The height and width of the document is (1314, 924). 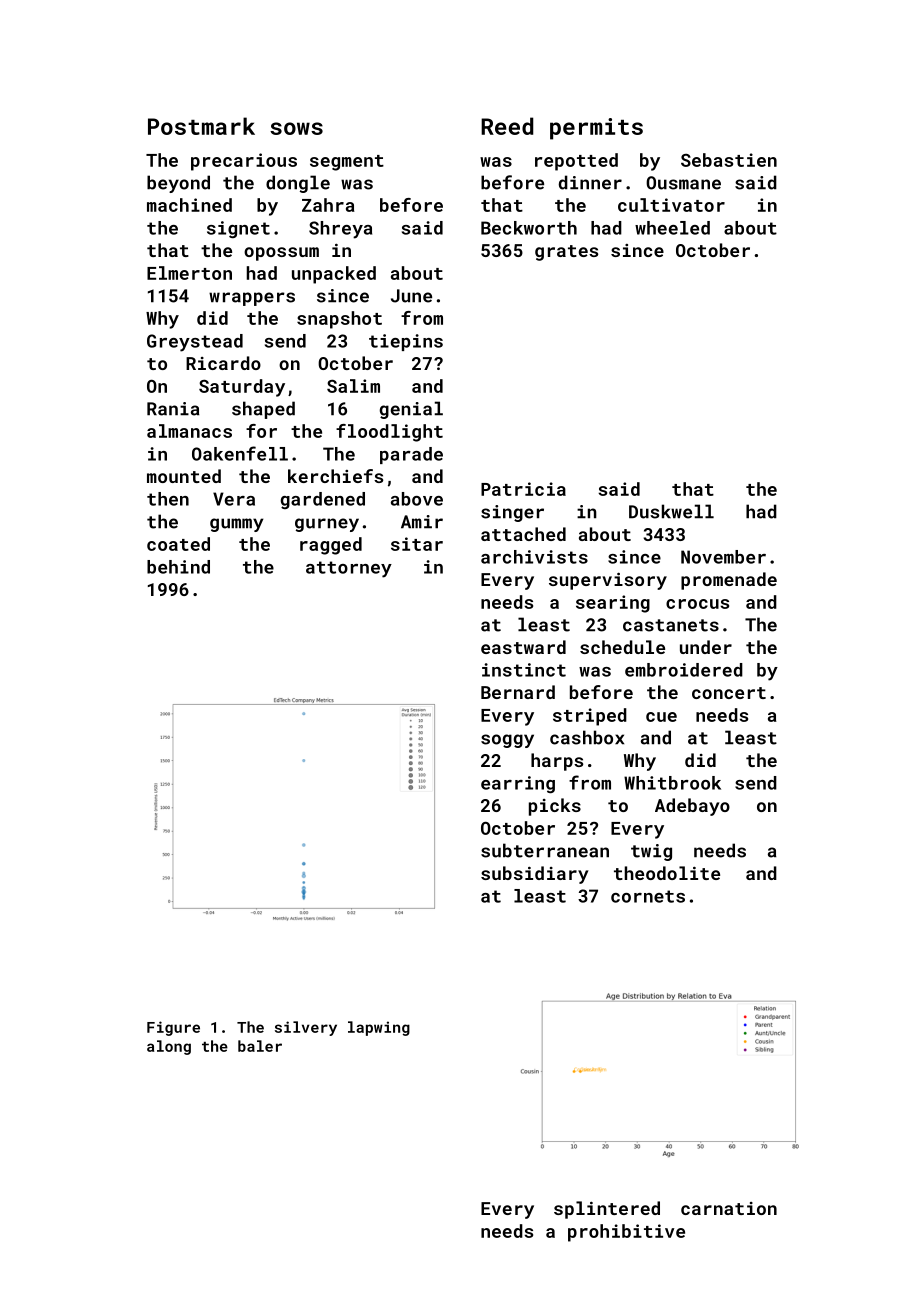 I want to click on crocus, so click(x=697, y=604).
